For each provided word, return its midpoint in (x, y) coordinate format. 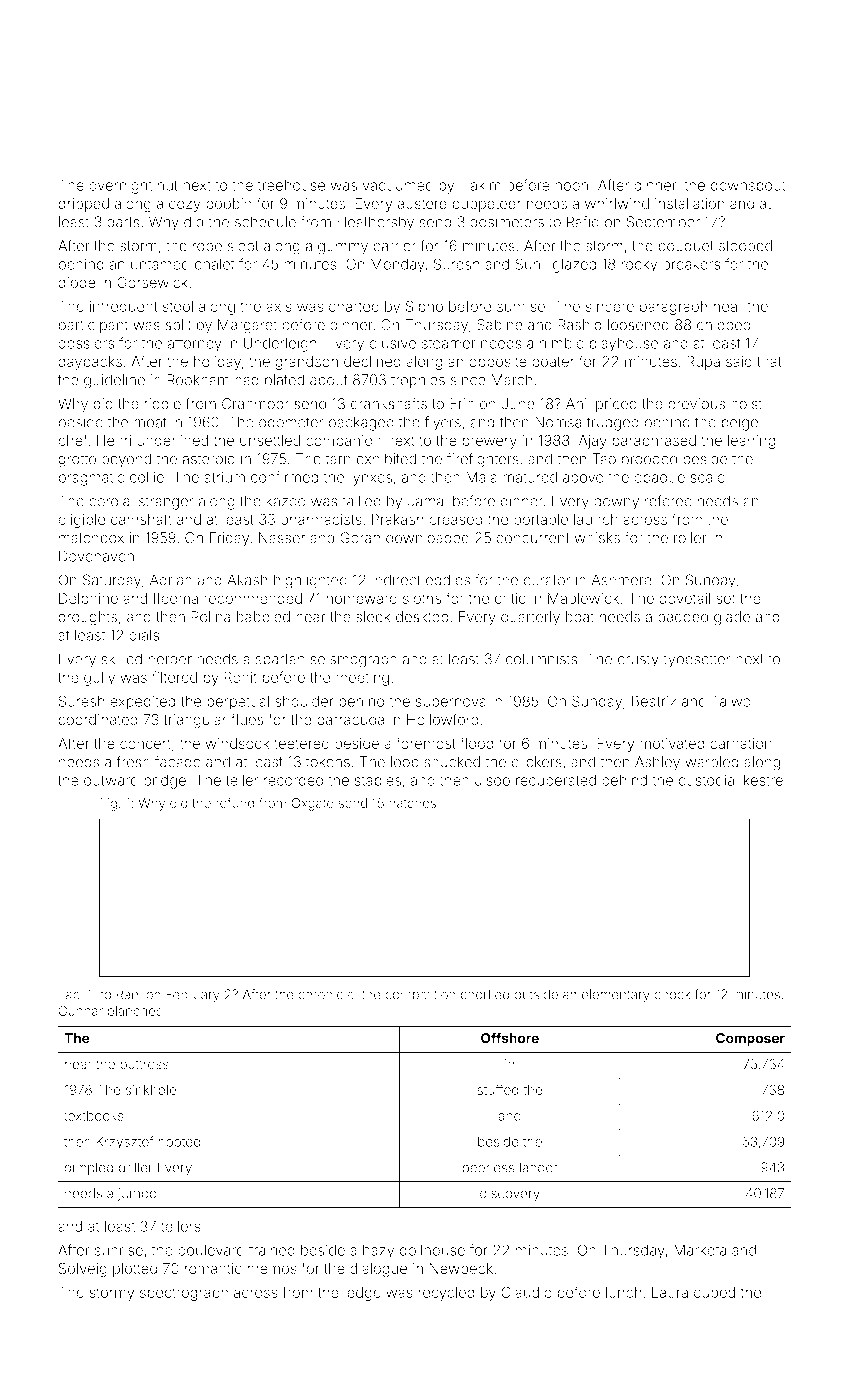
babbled (263, 617)
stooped (745, 247)
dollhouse (432, 1250)
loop (405, 763)
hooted (180, 1141)
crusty (638, 661)
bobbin (229, 203)
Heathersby (375, 223)
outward (111, 780)
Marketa (700, 1250)
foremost (426, 743)
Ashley (657, 763)
